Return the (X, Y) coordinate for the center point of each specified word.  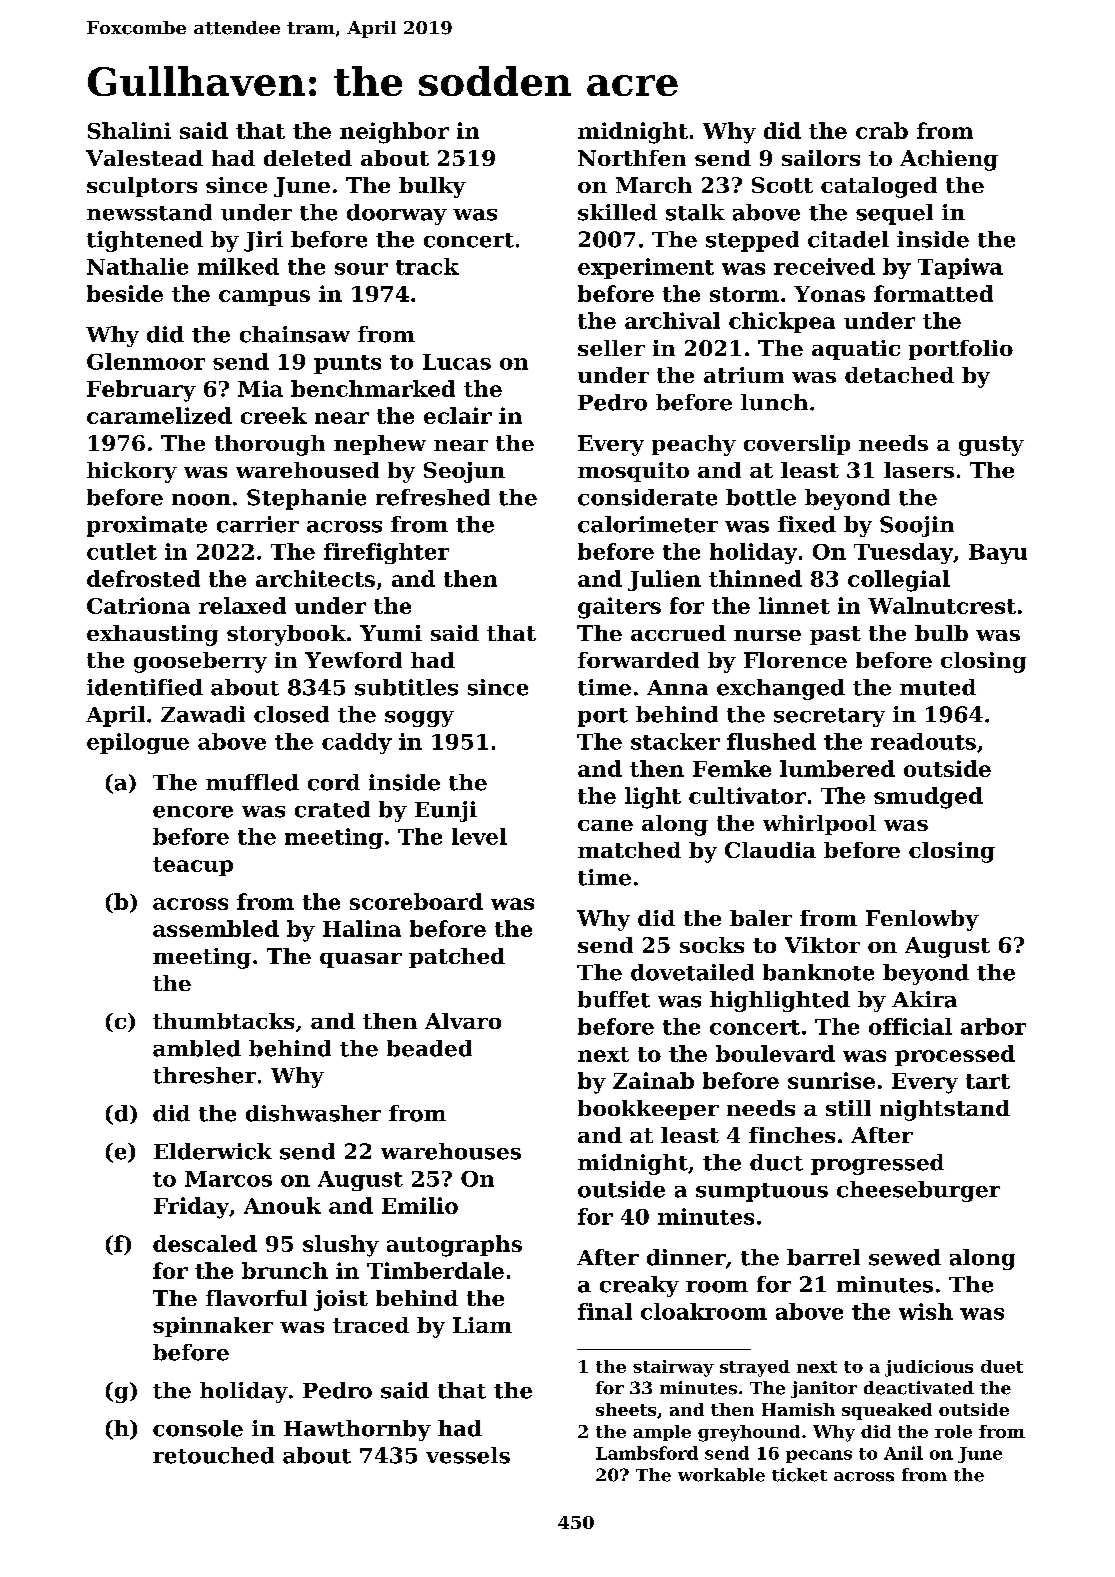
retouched (213, 1455)
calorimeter (648, 524)
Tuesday (903, 553)
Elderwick (213, 1151)
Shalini (129, 130)
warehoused (307, 470)
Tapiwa (960, 268)
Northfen (632, 158)
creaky (639, 1286)
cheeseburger (918, 1191)
